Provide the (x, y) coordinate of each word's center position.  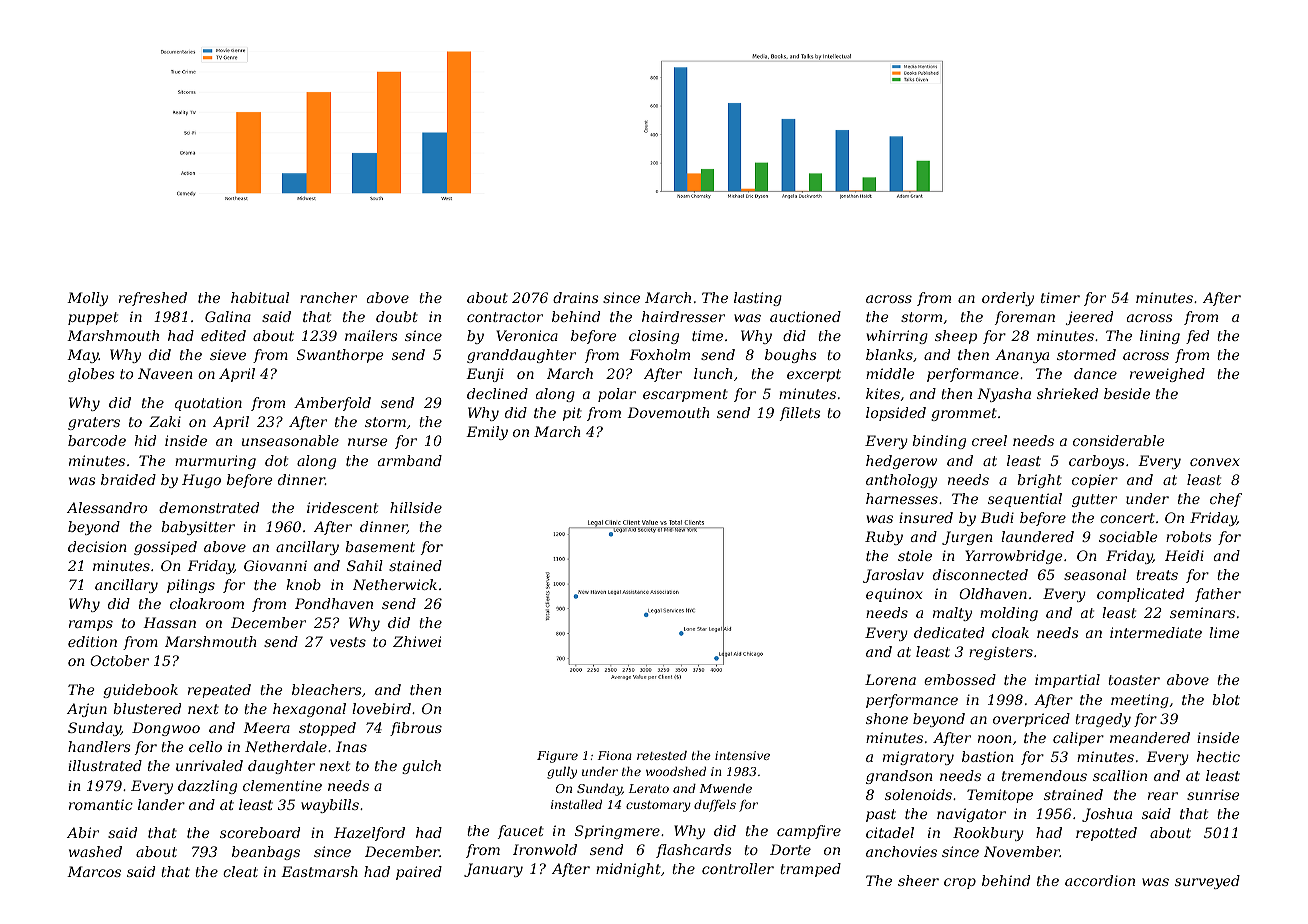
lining (1160, 337)
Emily (487, 433)
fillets (800, 414)
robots (1188, 536)
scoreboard (260, 832)
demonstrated (209, 507)
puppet (93, 318)
